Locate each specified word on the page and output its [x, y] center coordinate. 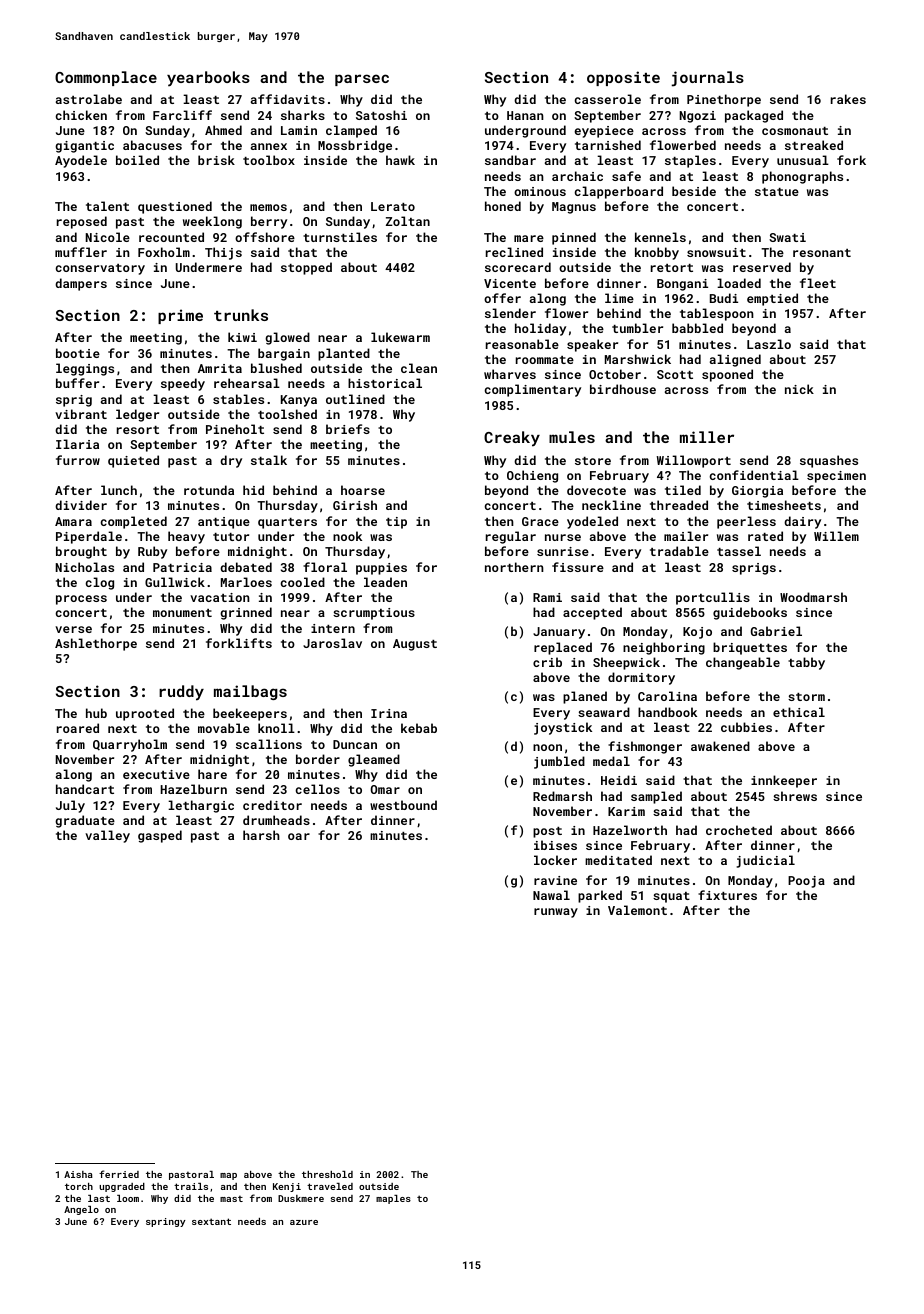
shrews [795, 796]
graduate [85, 821]
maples [393, 1199]
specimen [836, 477]
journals [707, 79]
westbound [403, 805]
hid [253, 490]
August [415, 645]
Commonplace [106, 78]
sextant [211, 1221]
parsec [362, 80]
